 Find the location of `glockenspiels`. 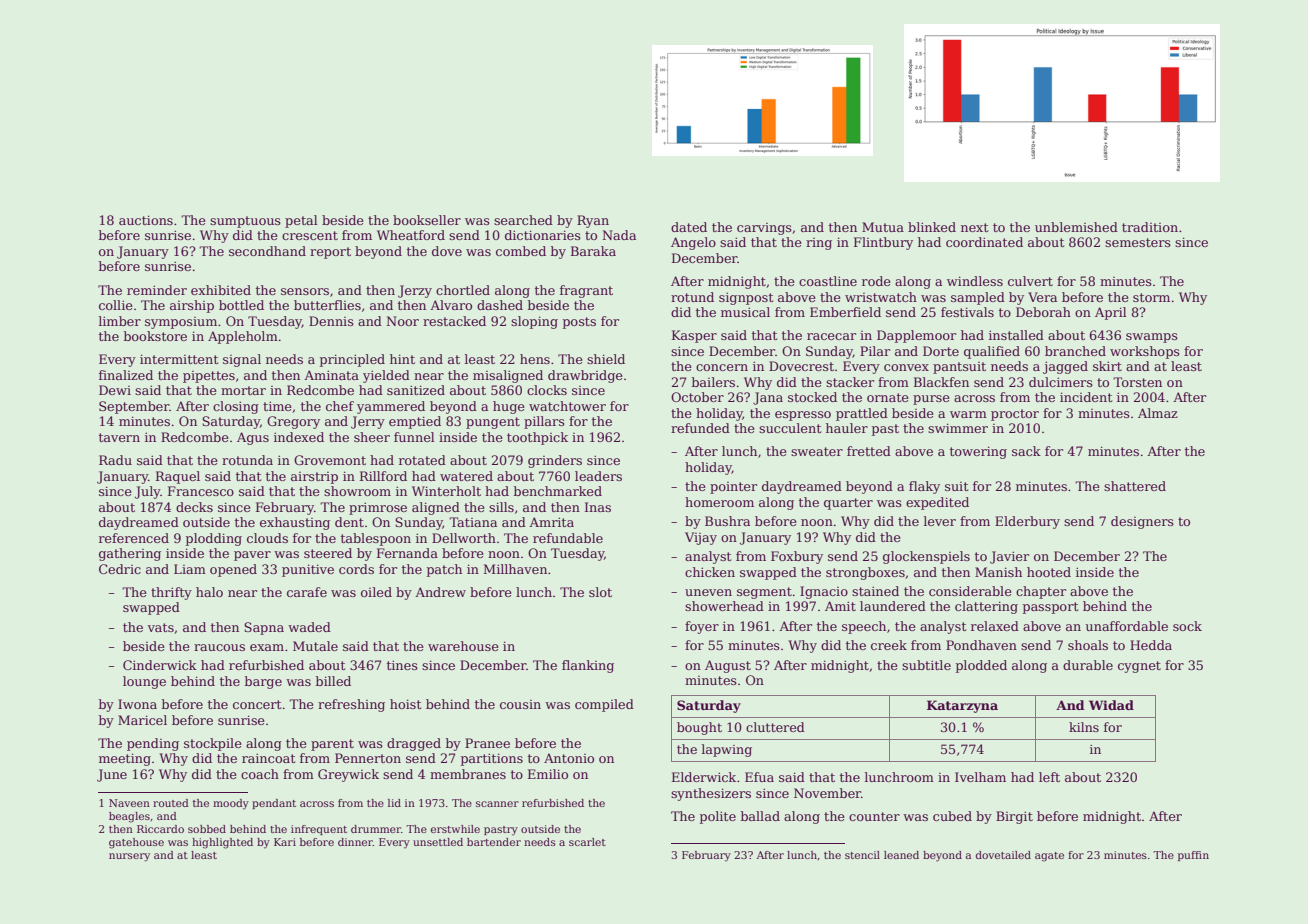

glockenspiels is located at coordinates (926, 557).
